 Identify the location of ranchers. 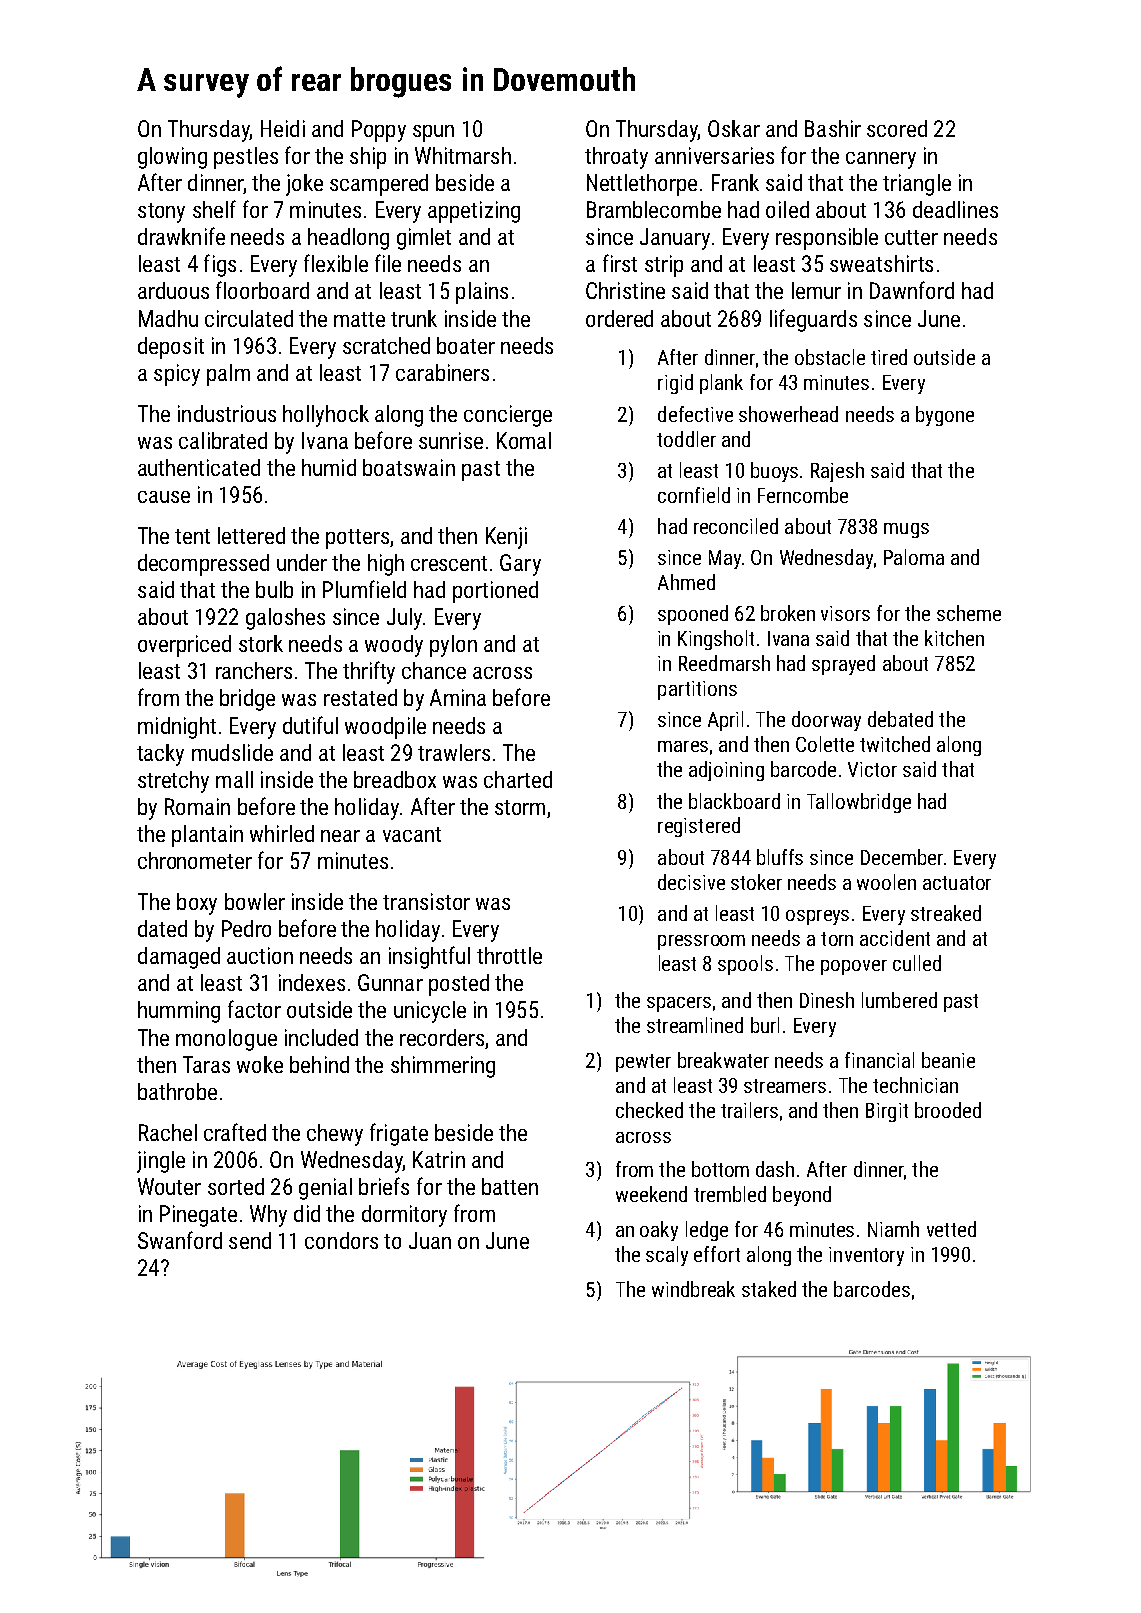
(254, 670).
